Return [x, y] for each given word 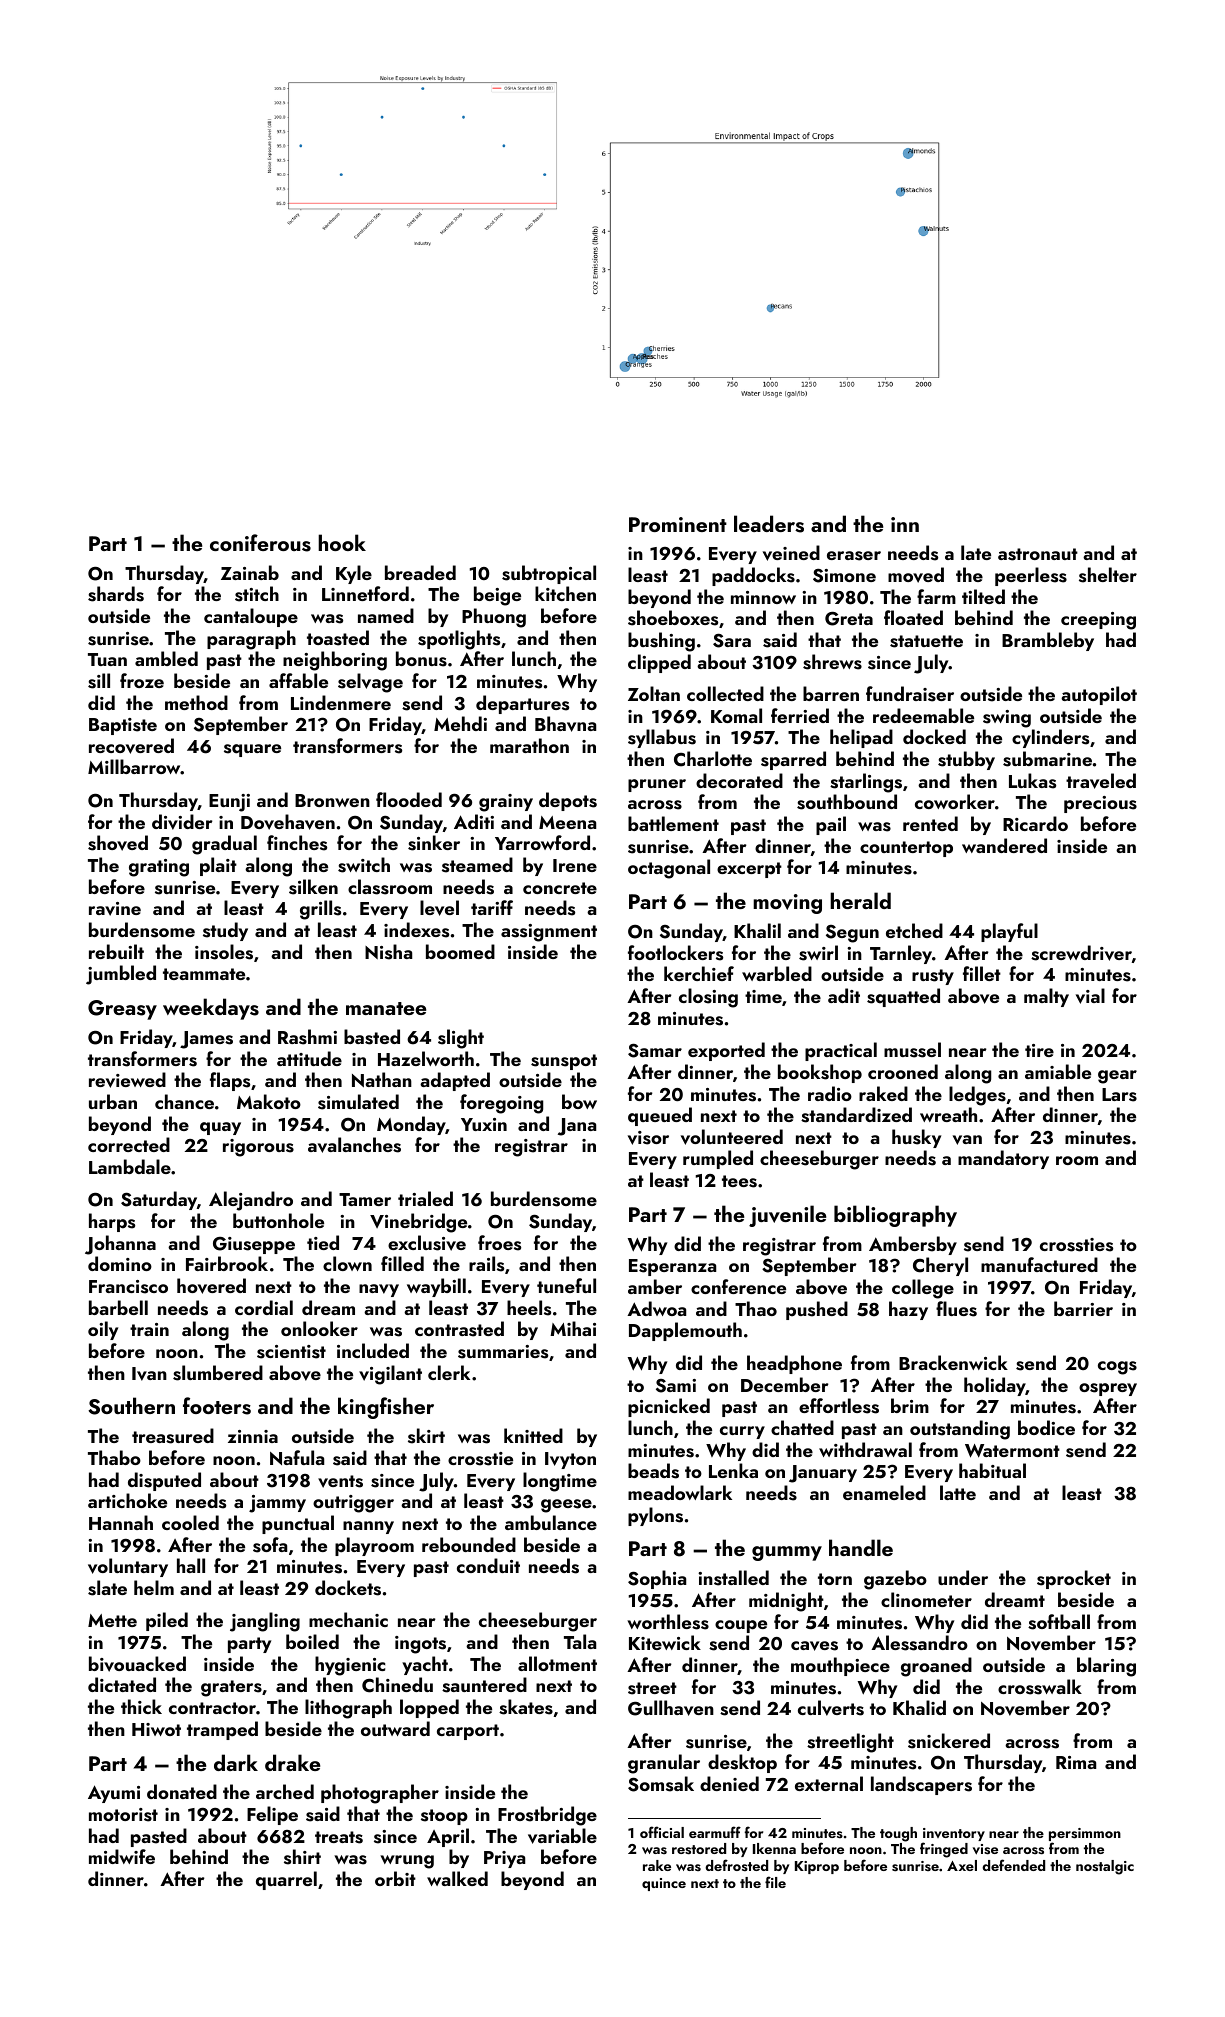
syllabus [662, 738]
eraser [854, 556]
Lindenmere [341, 702]
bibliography [895, 1216]
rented [930, 823]
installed [733, 1578]
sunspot [564, 1062]
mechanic [348, 1619]
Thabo [114, 1457]
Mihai [573, 1328]
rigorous [258, 1148]
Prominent [678, 524]
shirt [302, 1857]
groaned [936, 1667]
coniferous [260, 543]
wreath [948, 1114]
